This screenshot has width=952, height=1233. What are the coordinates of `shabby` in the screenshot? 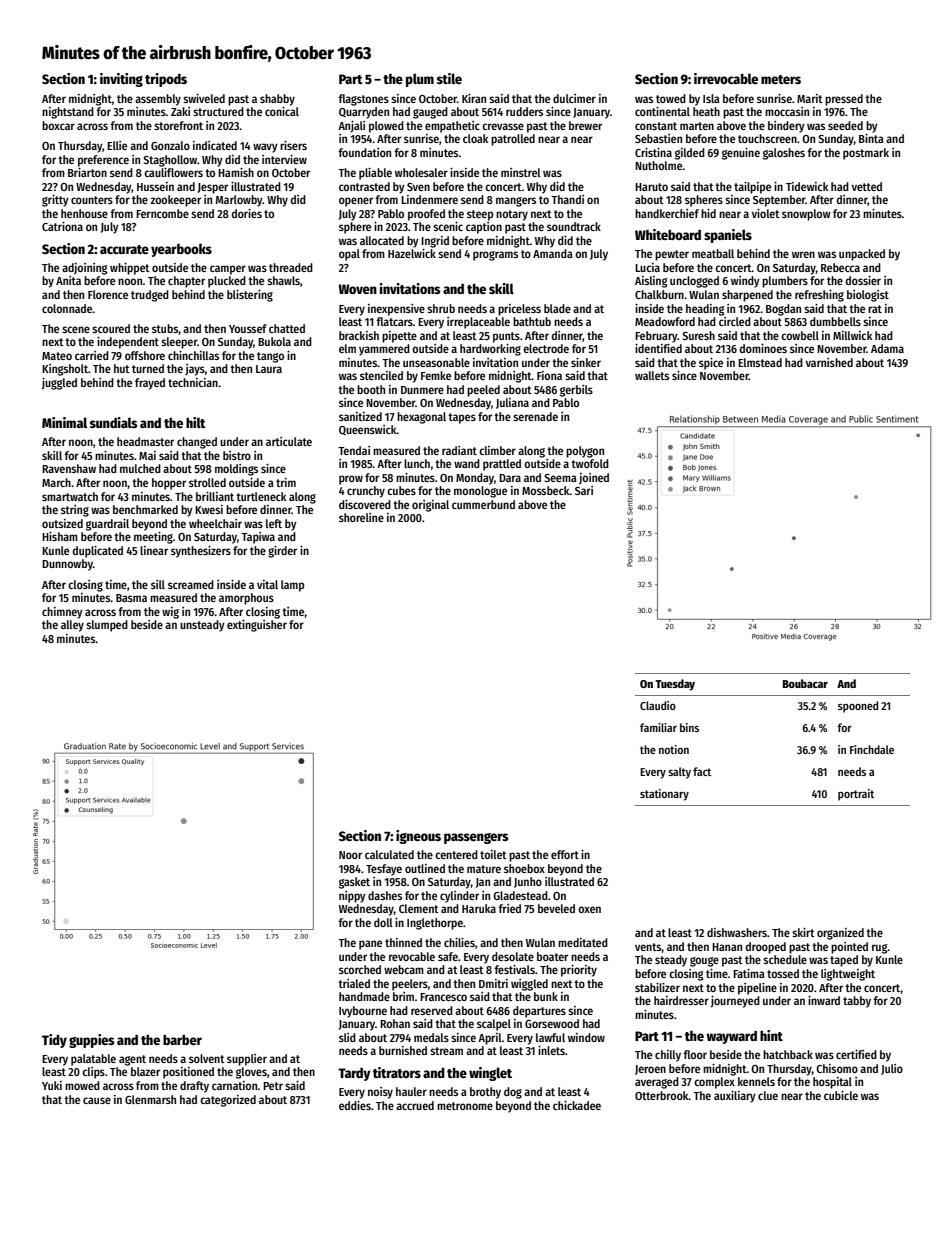 It's located at (277, 100).
